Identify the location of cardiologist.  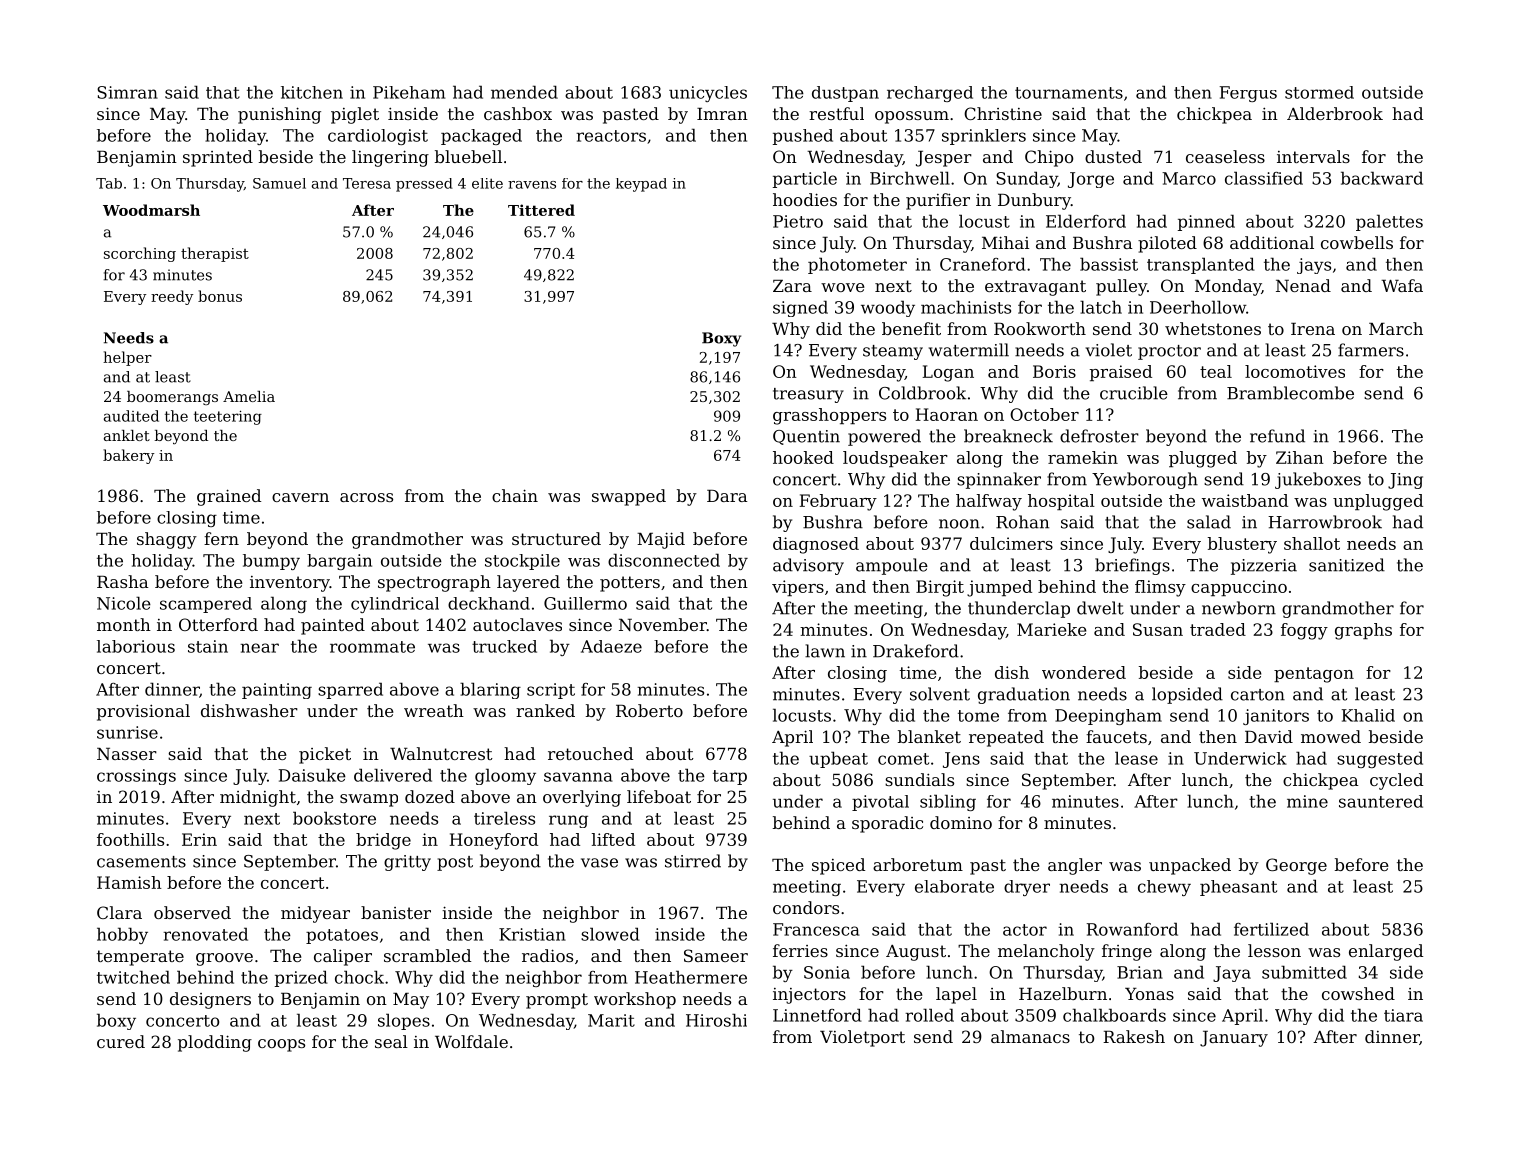
(378, 137).
